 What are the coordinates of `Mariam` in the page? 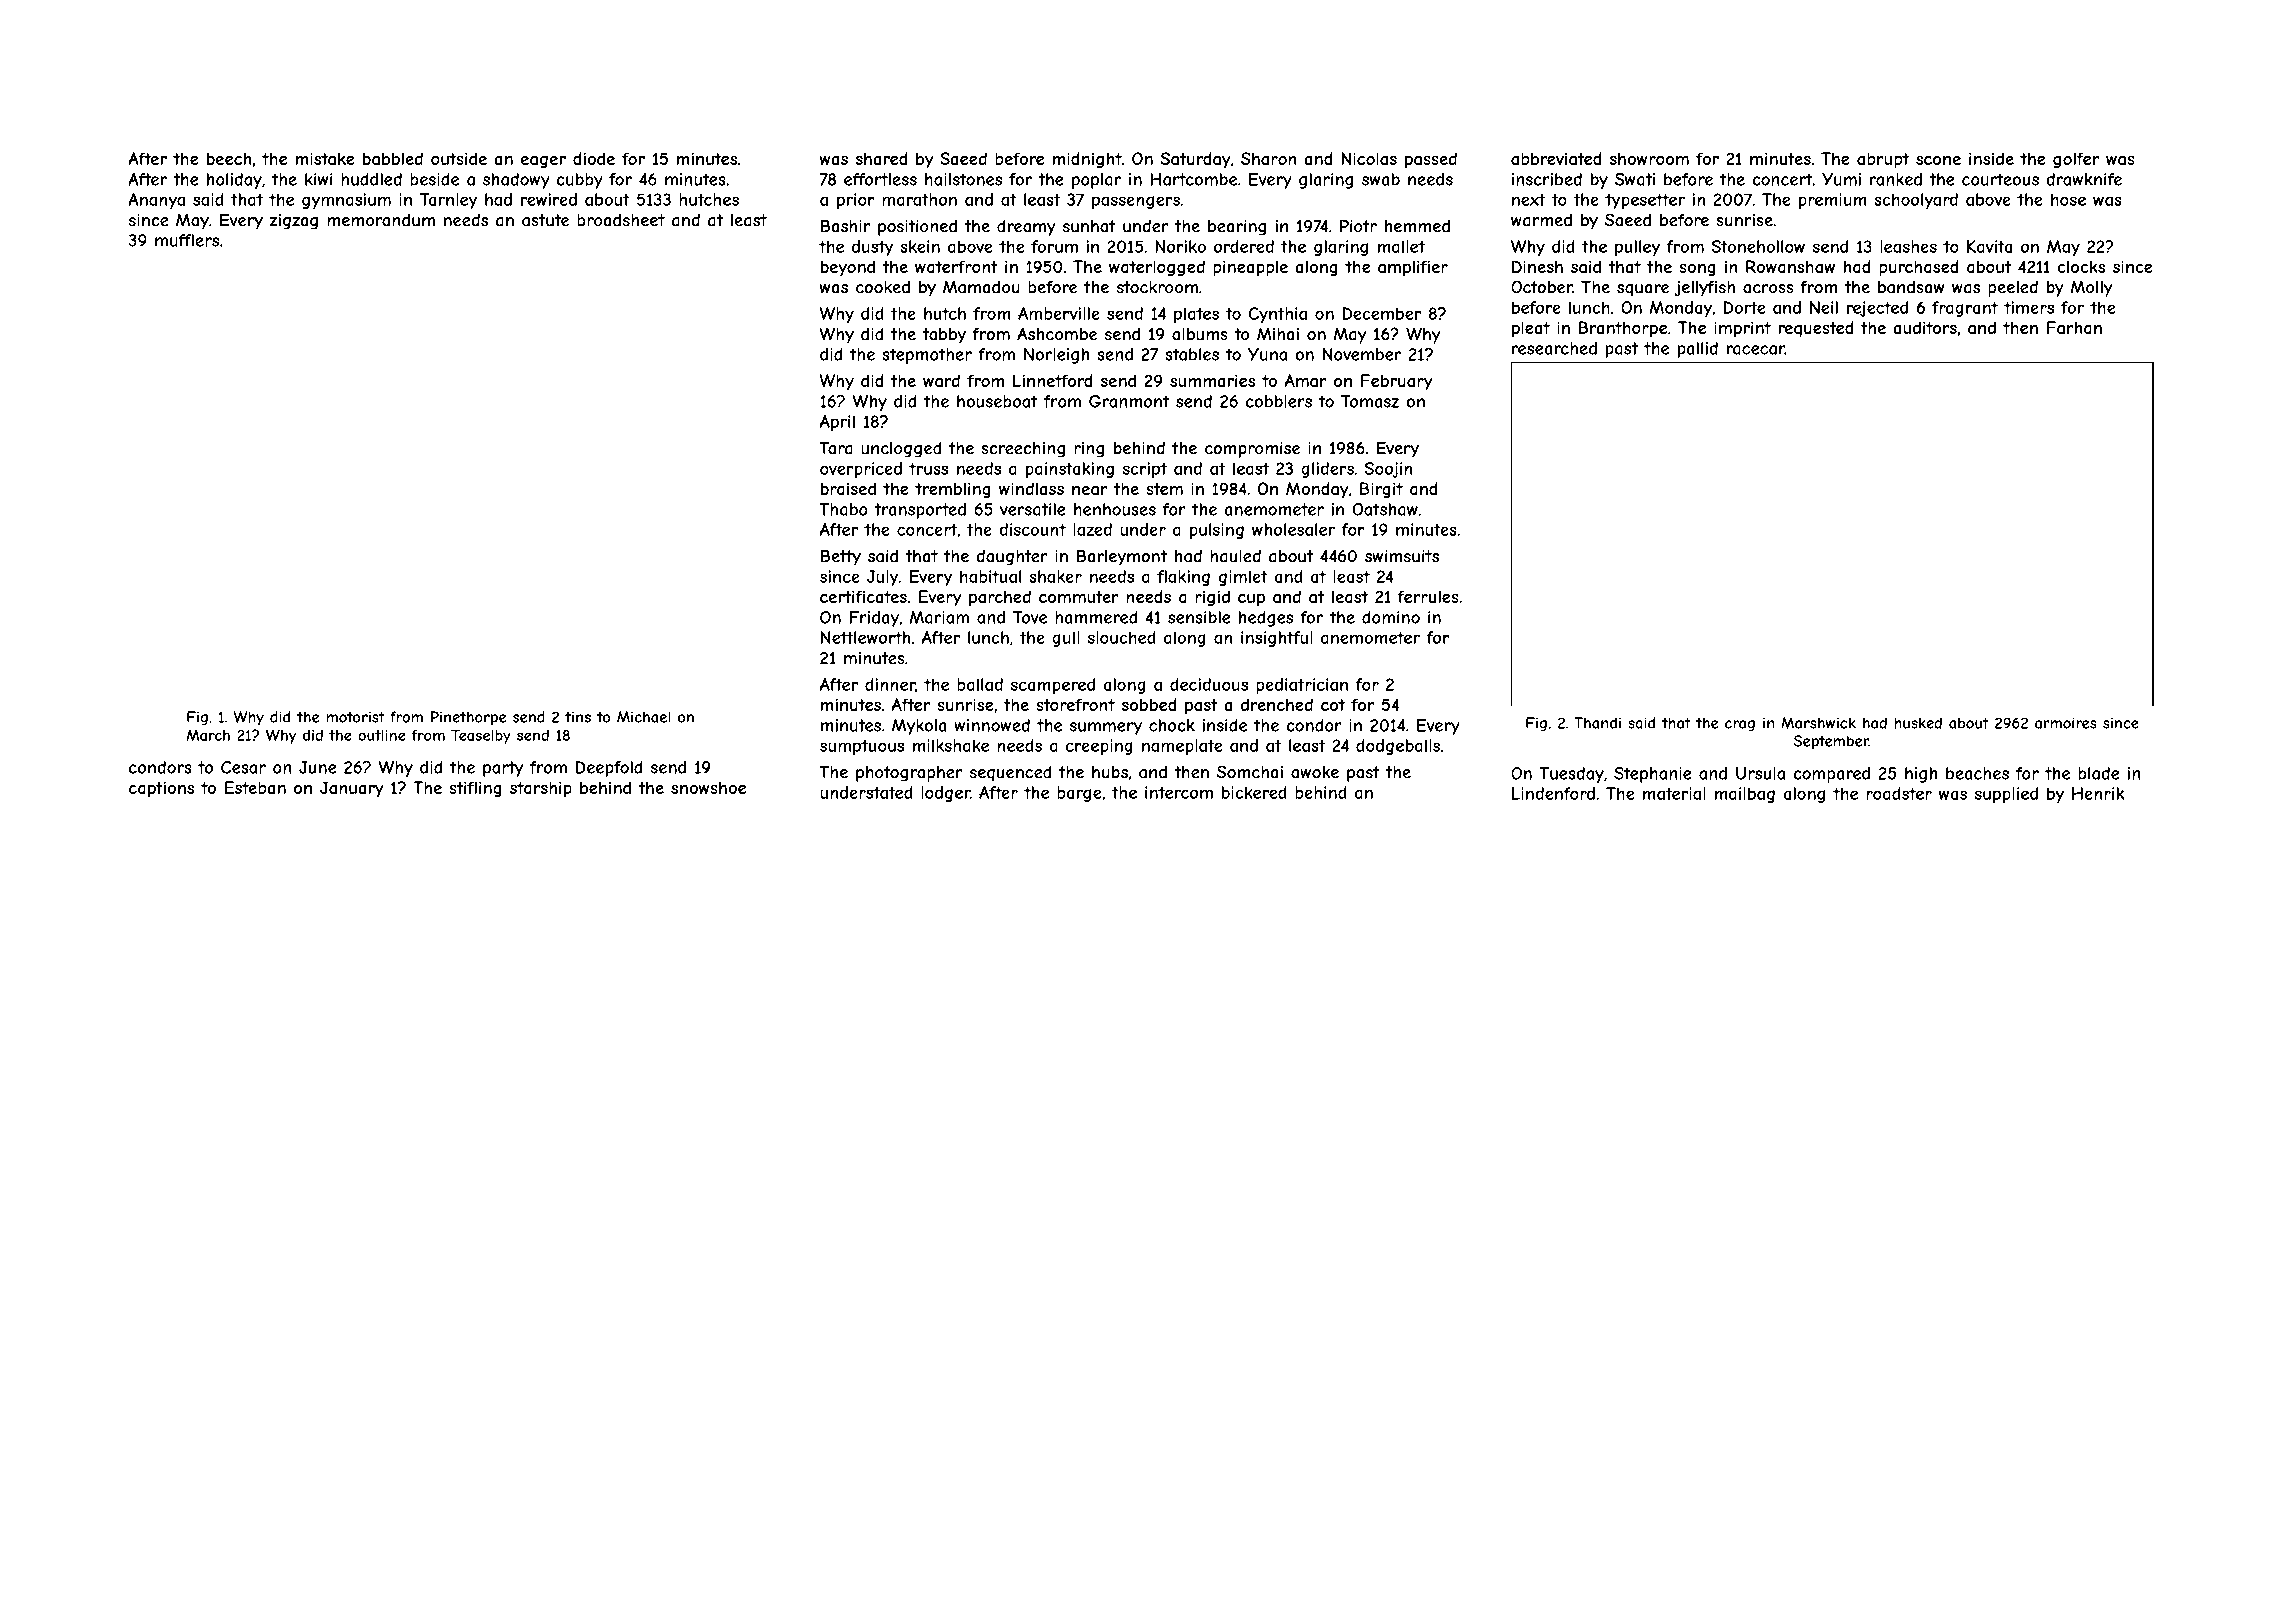 It's located at (939, 617).
